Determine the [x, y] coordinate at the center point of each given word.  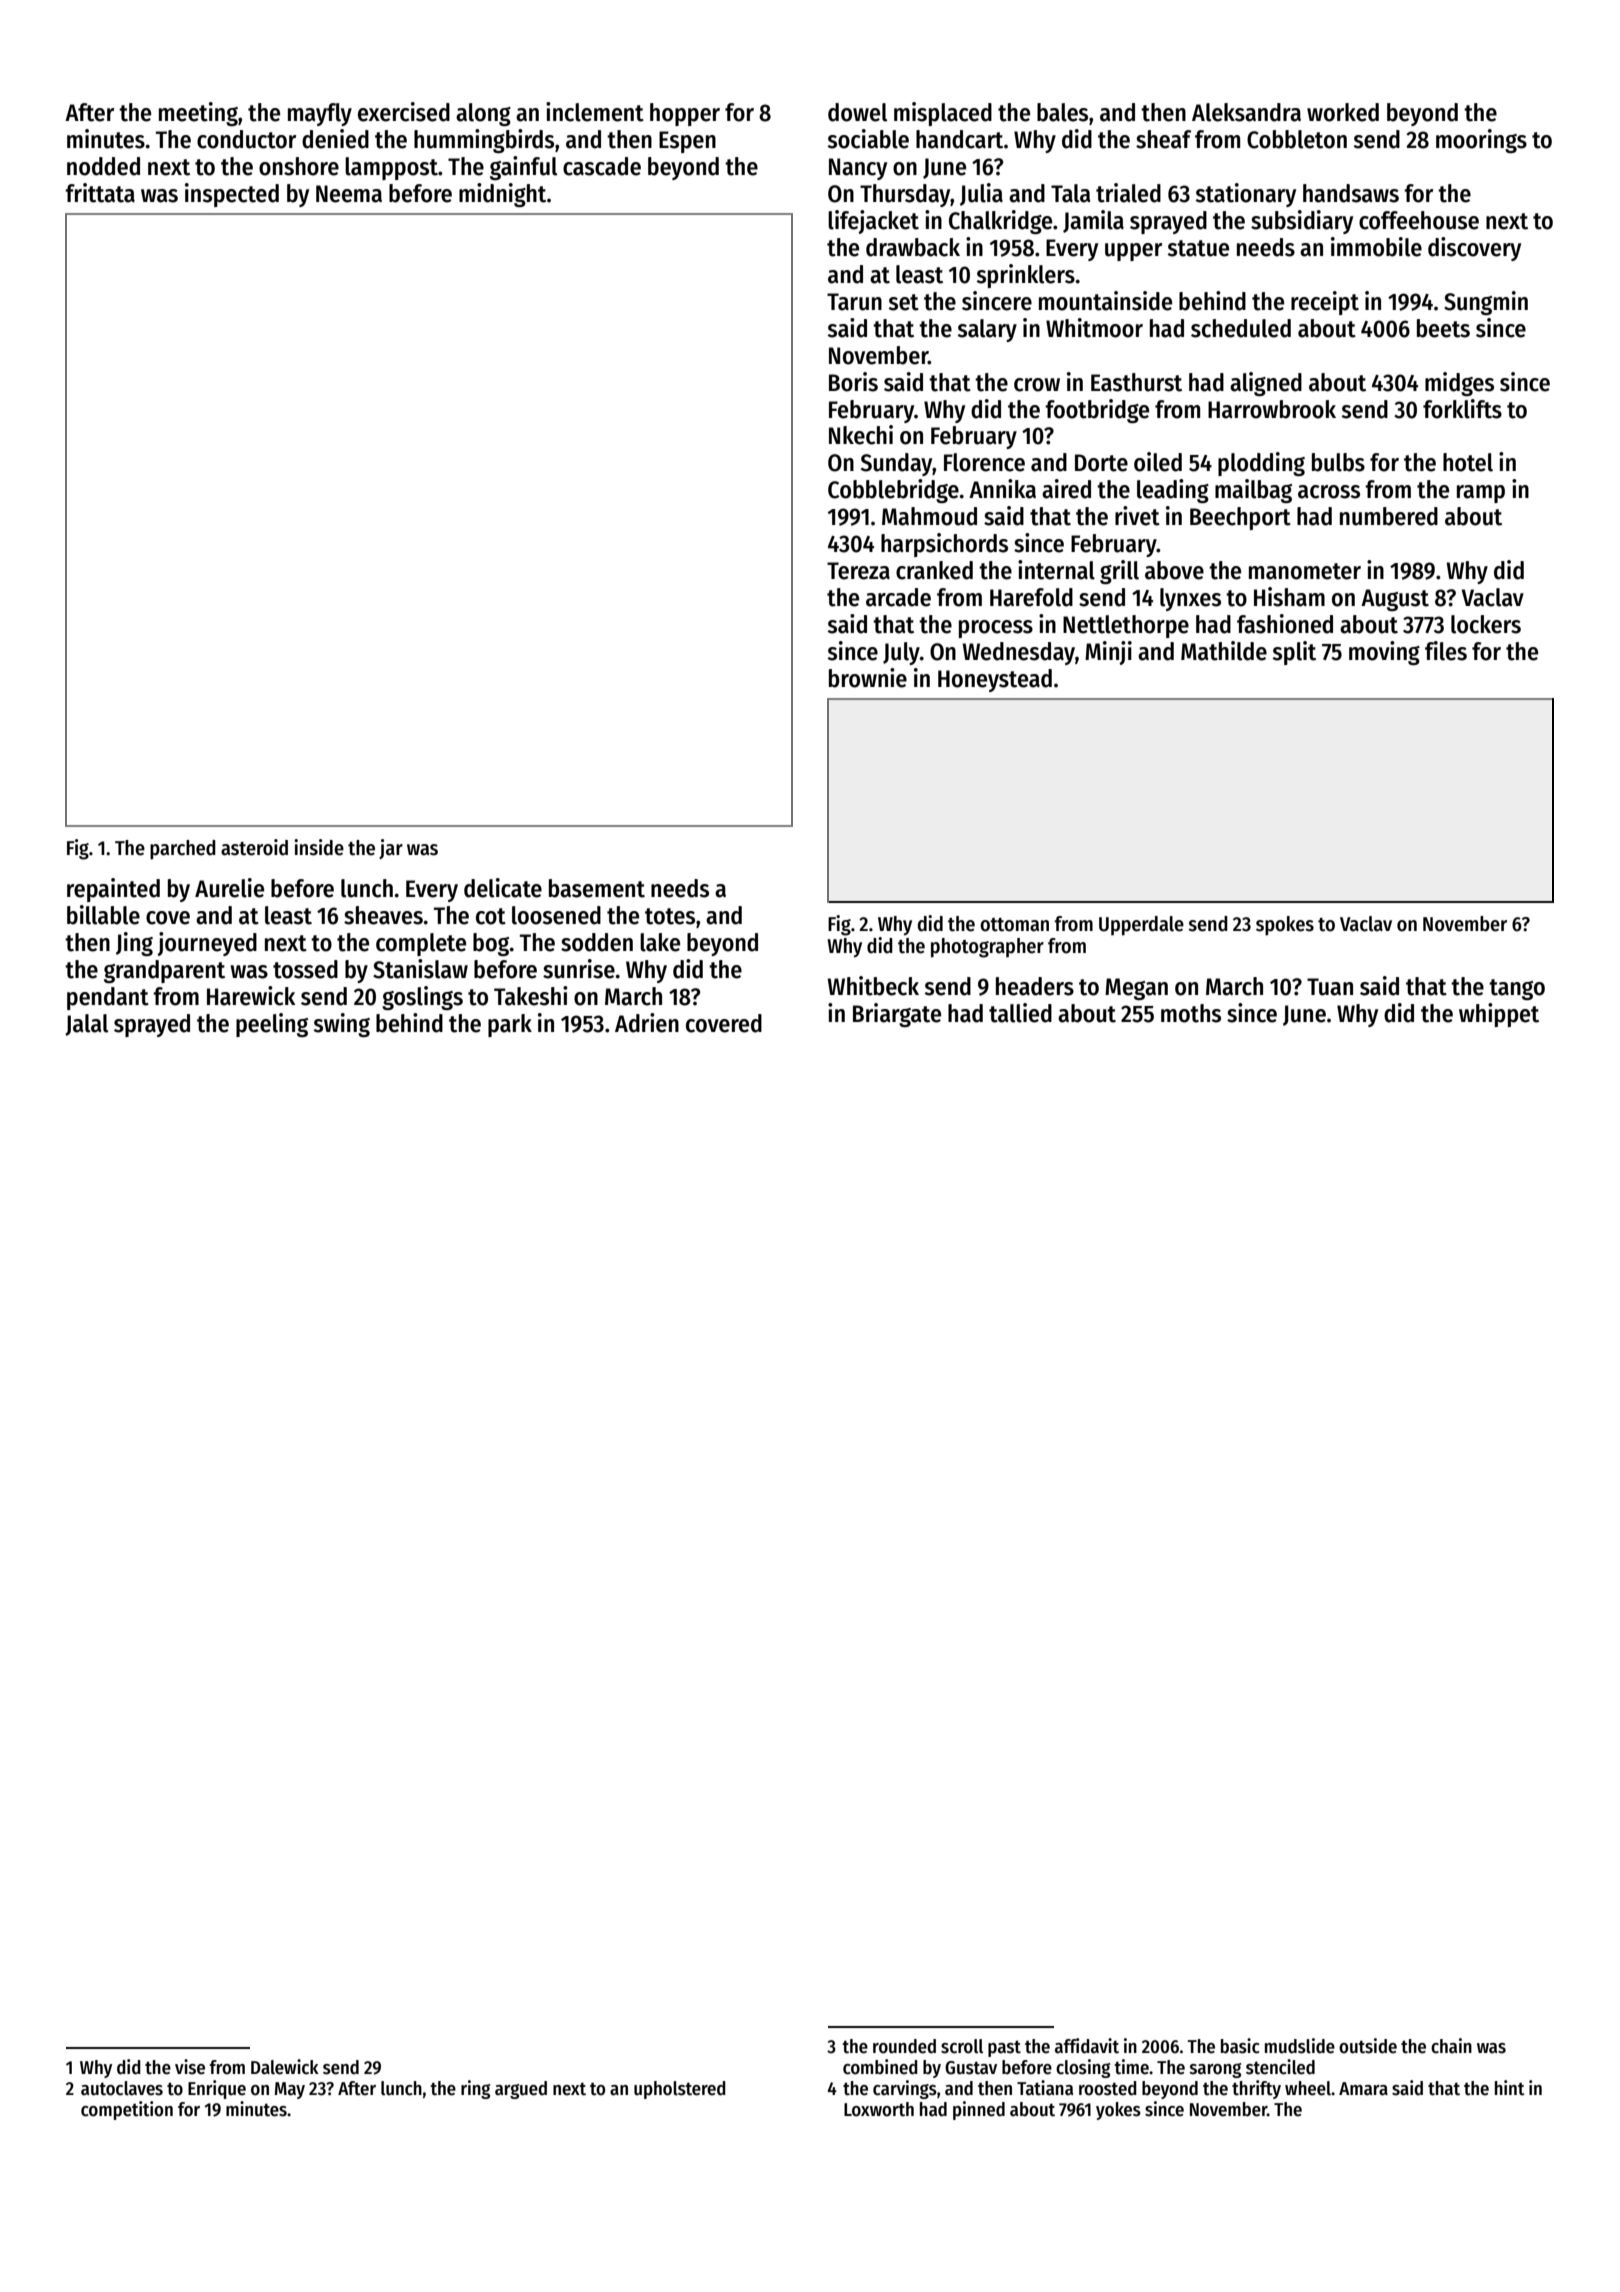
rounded [904, 2046]
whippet [1499, 1015]
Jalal [86, 1025]
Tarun [854, 302]
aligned [1266, 384]
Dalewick [285, 2067]
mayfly [320, 114]
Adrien [647, 1023]
